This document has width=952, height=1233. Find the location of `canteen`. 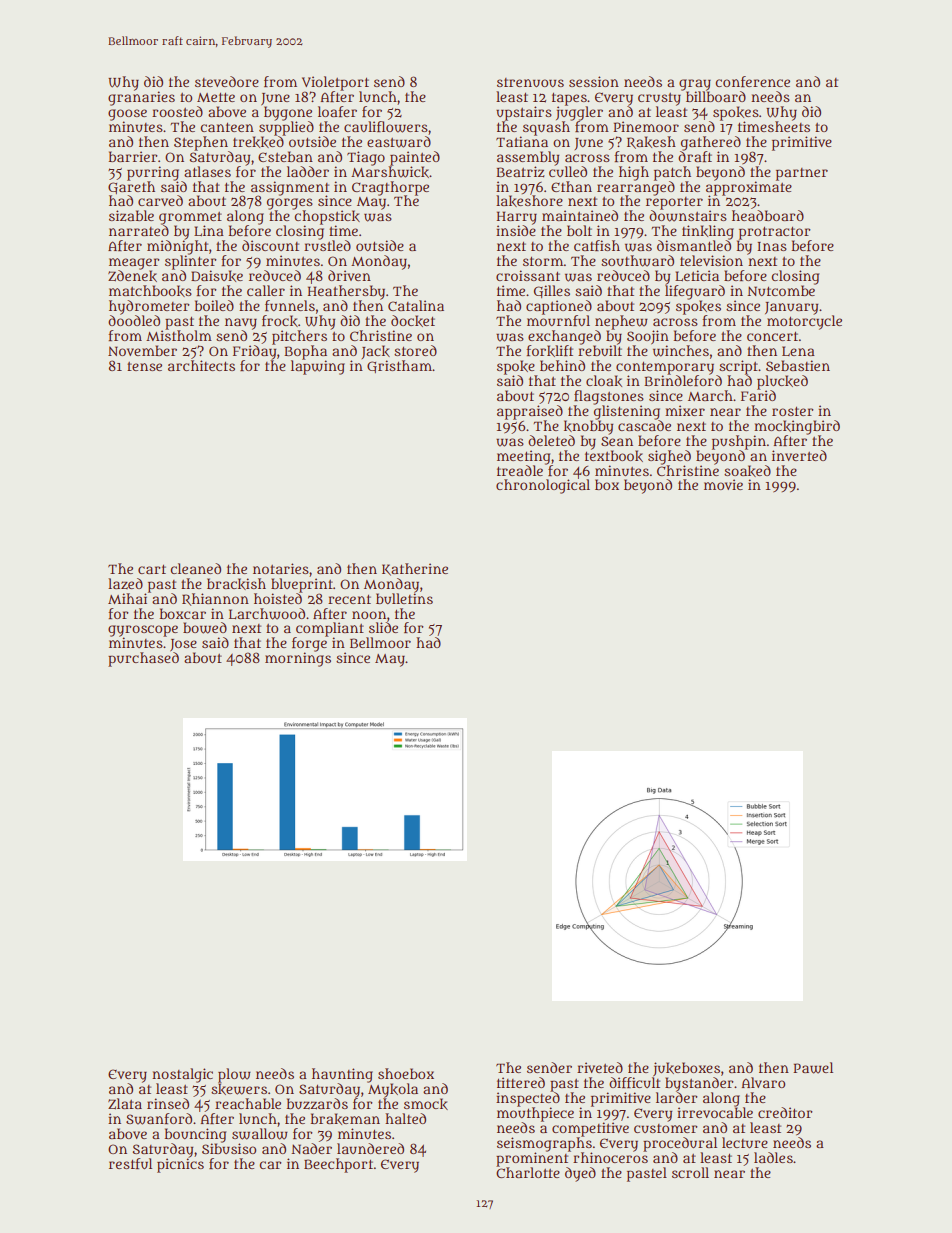

canteen is located at coordinates (227, 127).
